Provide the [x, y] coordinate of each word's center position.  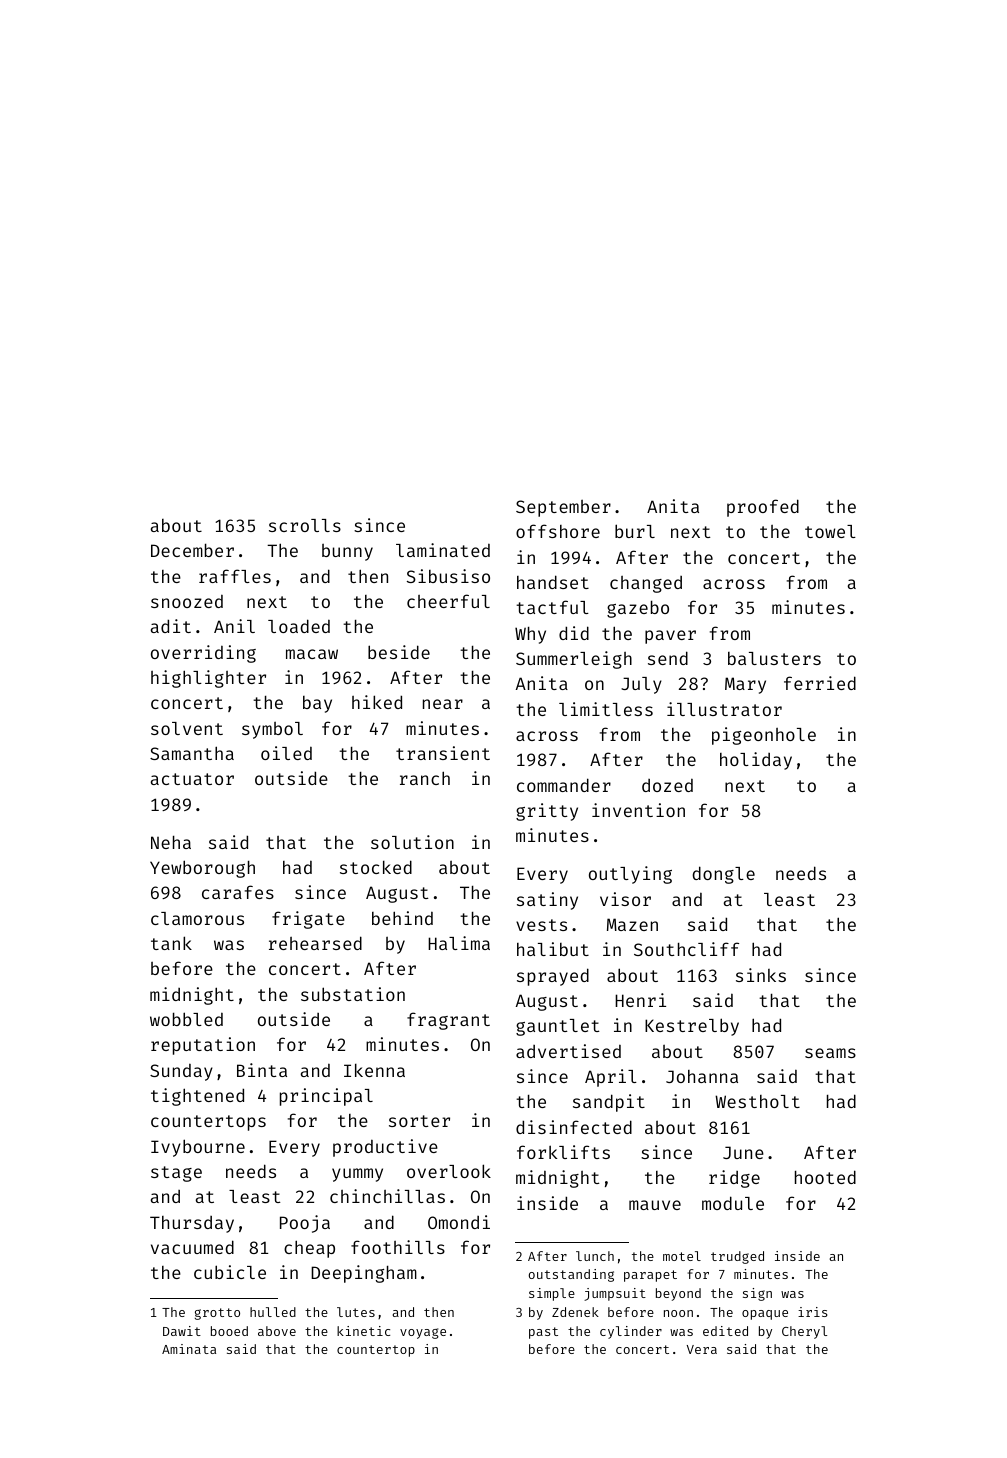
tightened [197, 1097]
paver [670, 637]
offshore [558, 531]
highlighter [208, 679]
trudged [737, 1257]
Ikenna [374, 1070]
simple [552, 1294]
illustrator [724, 709]
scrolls [305, 525]
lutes [356, 1312]
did [574, 633]
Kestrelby [692, 1027]
